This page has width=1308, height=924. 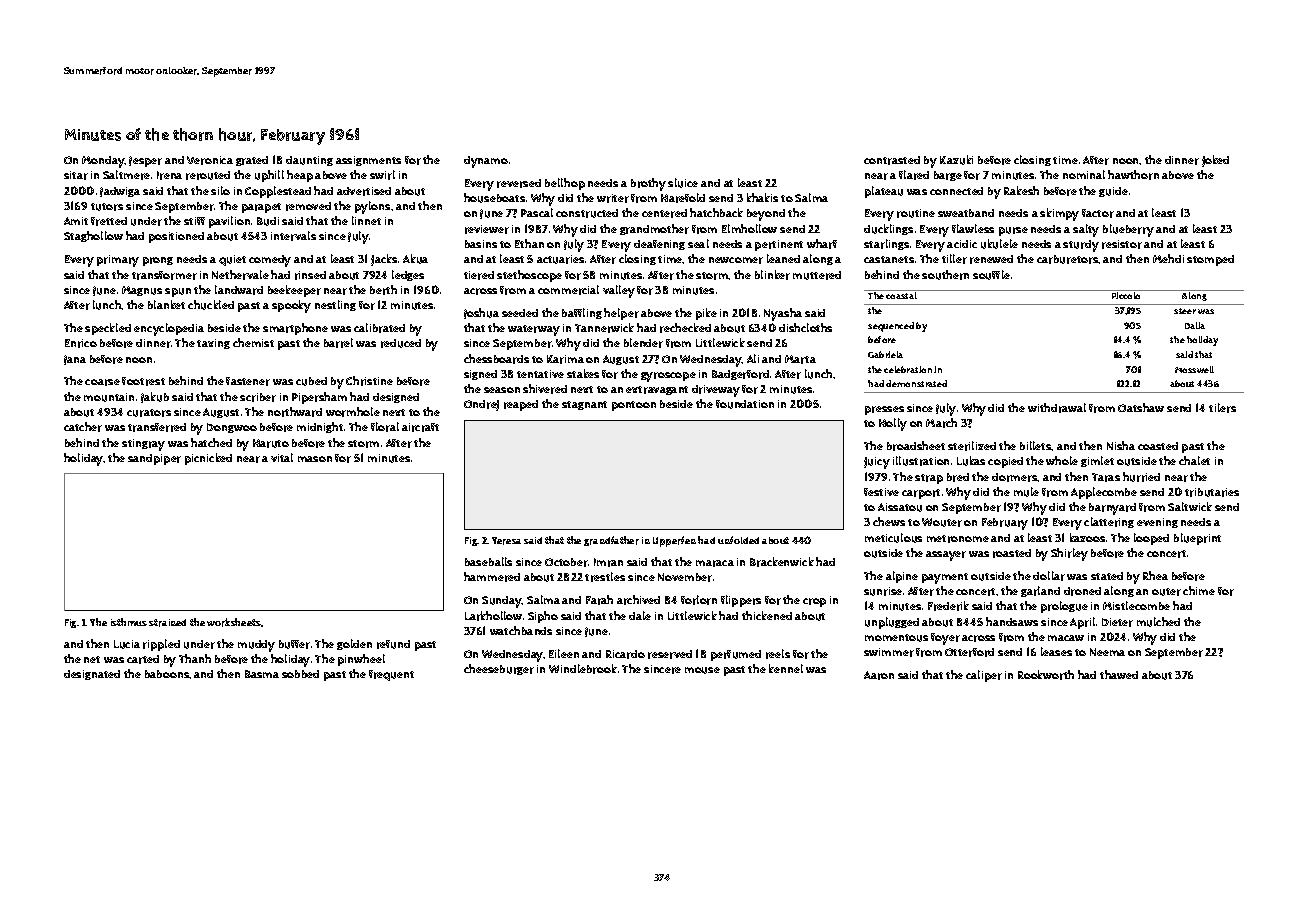 What do you see at coordinates (772, 275) in the page?
I see `blinker` at bounding box center [772, 275].
